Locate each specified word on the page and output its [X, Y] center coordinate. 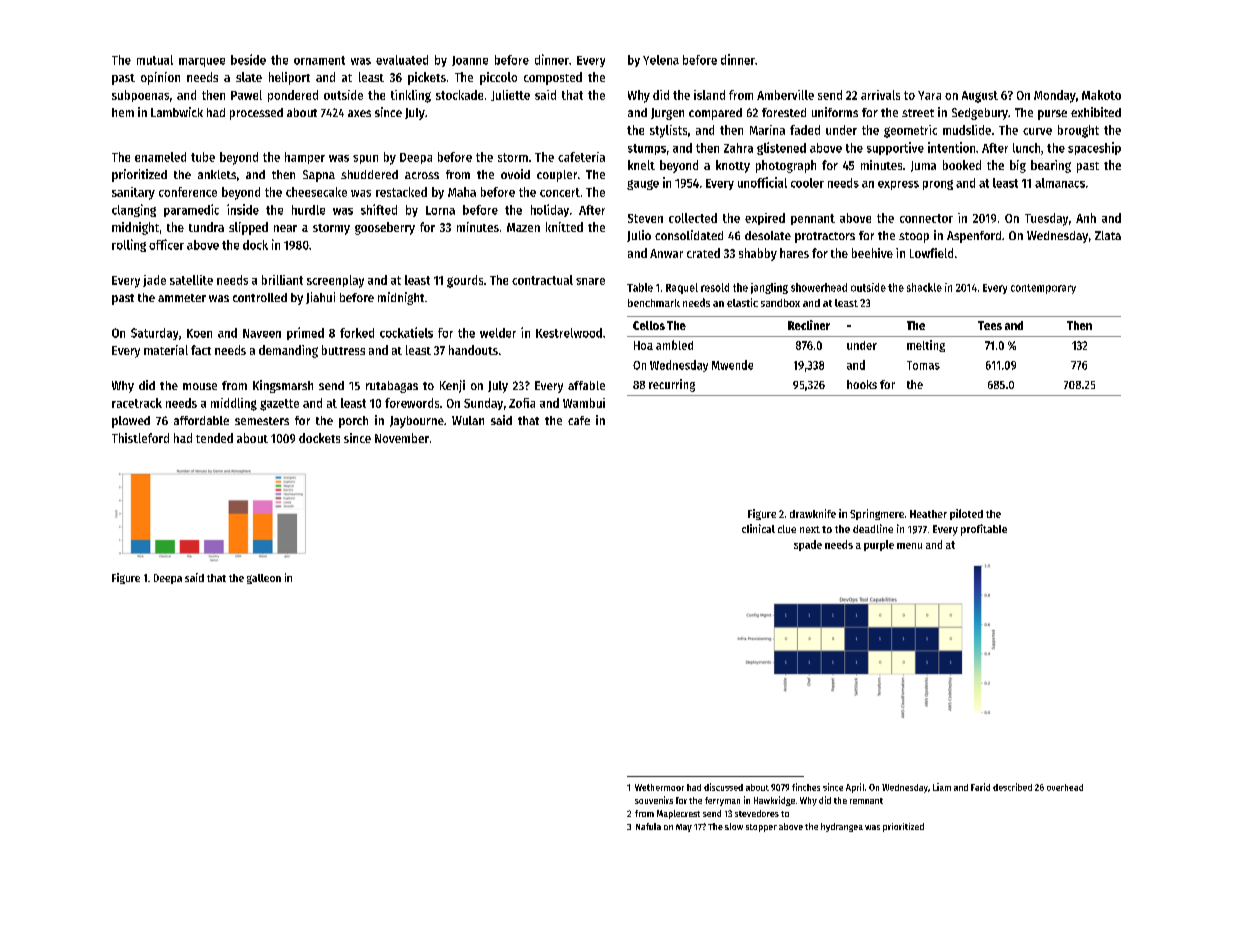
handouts [473, 350]
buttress [343, 350]
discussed [723, 787]
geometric [910, 131]
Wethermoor [659, 787]
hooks [862, 384]
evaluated [402, 60]
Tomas [923, 365]
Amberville [785, 95]
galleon [264, 579]
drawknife [813, 513]
